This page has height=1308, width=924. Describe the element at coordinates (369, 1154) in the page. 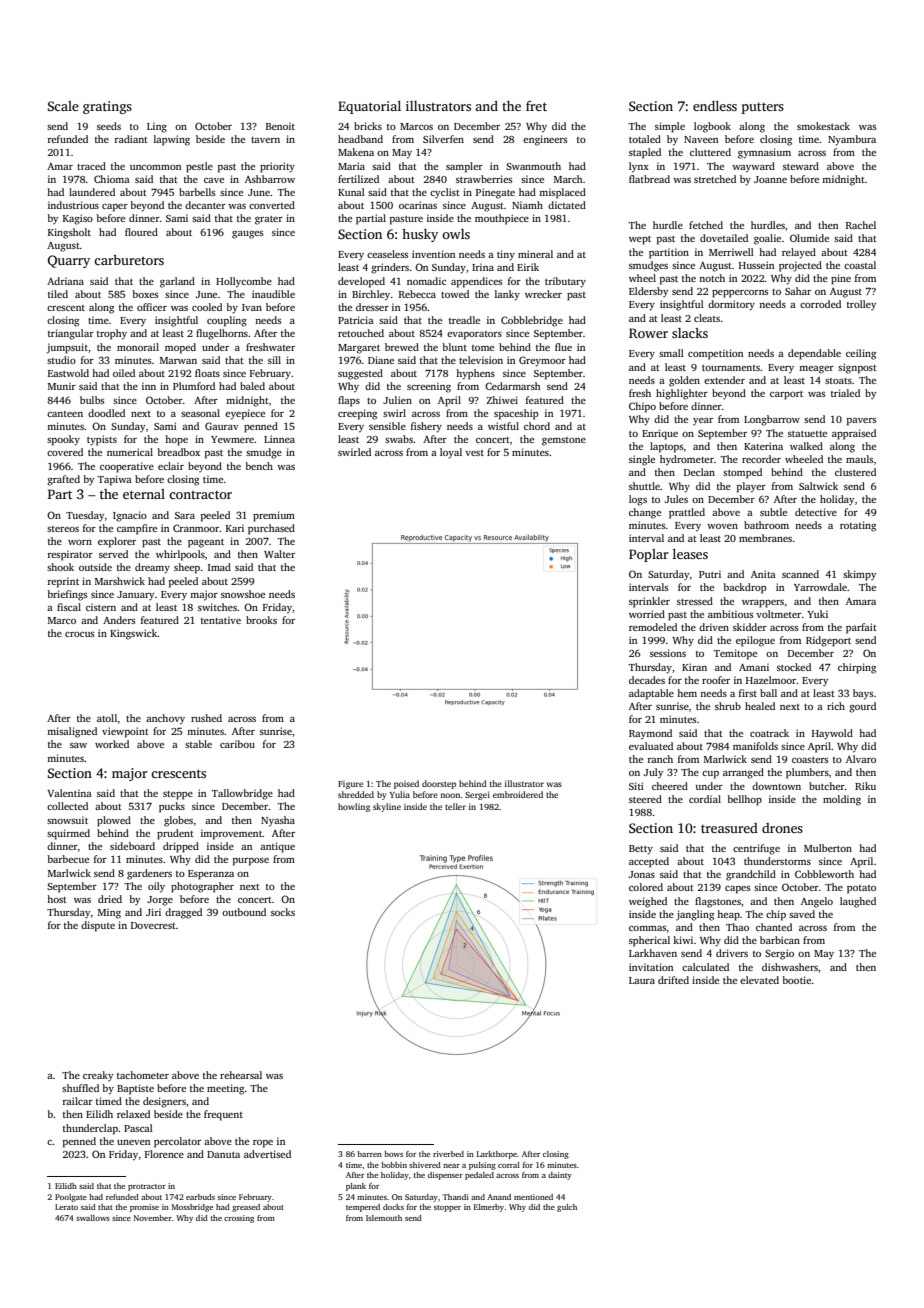

I see `barren` at that location.
